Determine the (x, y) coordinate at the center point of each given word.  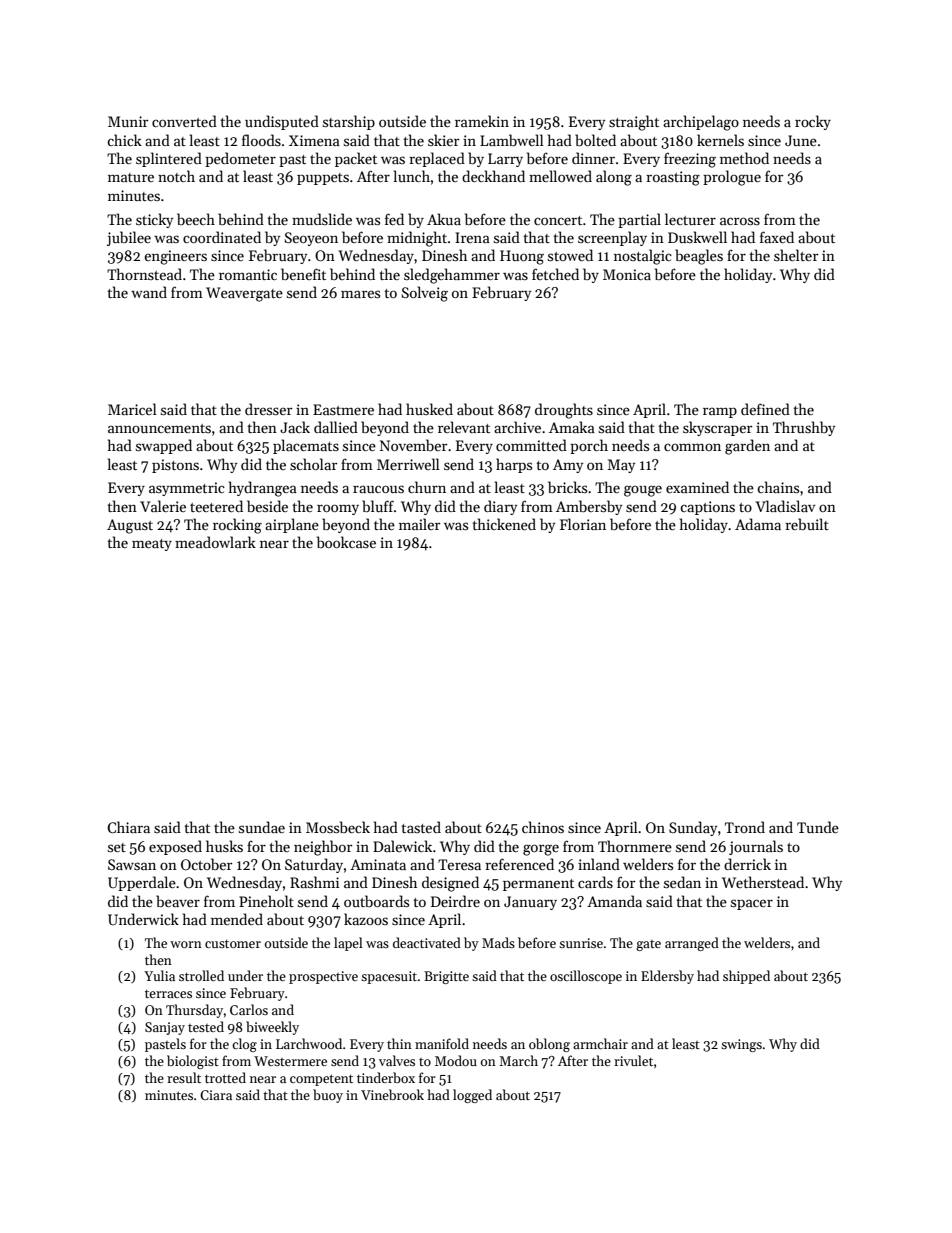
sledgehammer (452, 276)
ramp (720, 412)
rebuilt (807, 524)
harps (514, 465)
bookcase (346, 542)
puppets (323, 179)
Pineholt (266, 901)
